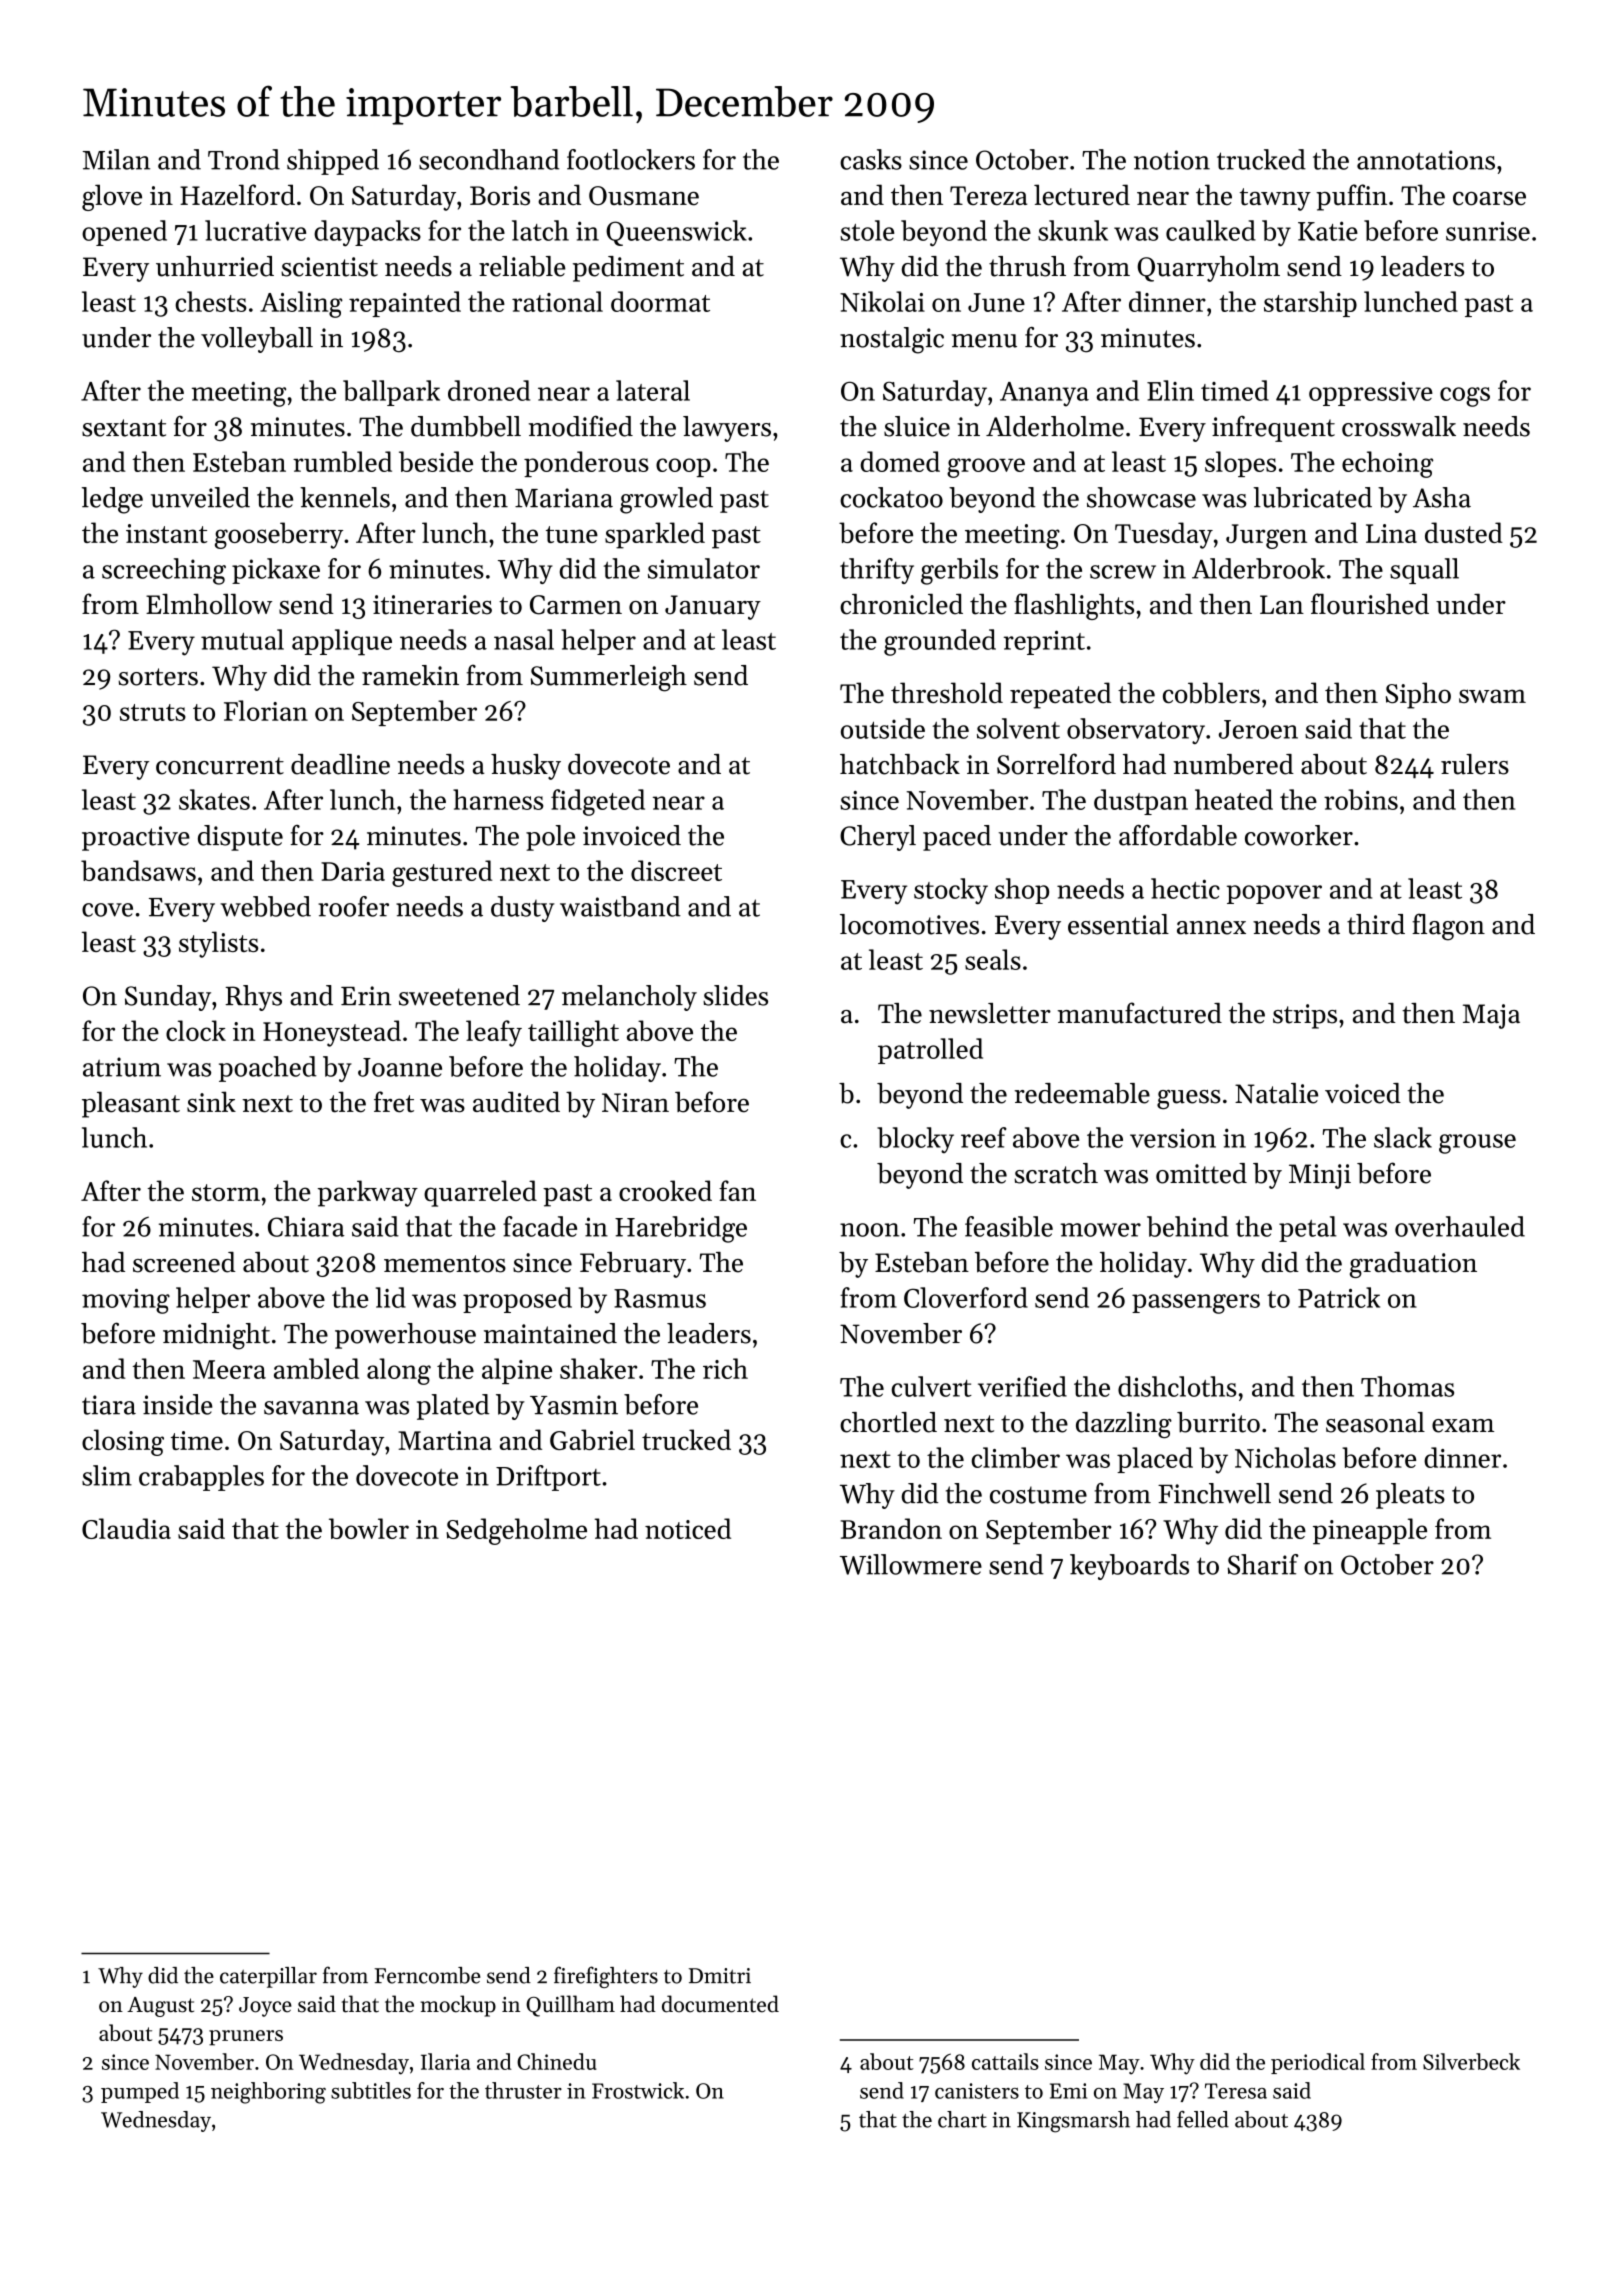 This document has height=2292, width=1620. What do you see at coordinates (1273, 428) in the document?
I see `infrequent` at bounding box center [1273, 428].
